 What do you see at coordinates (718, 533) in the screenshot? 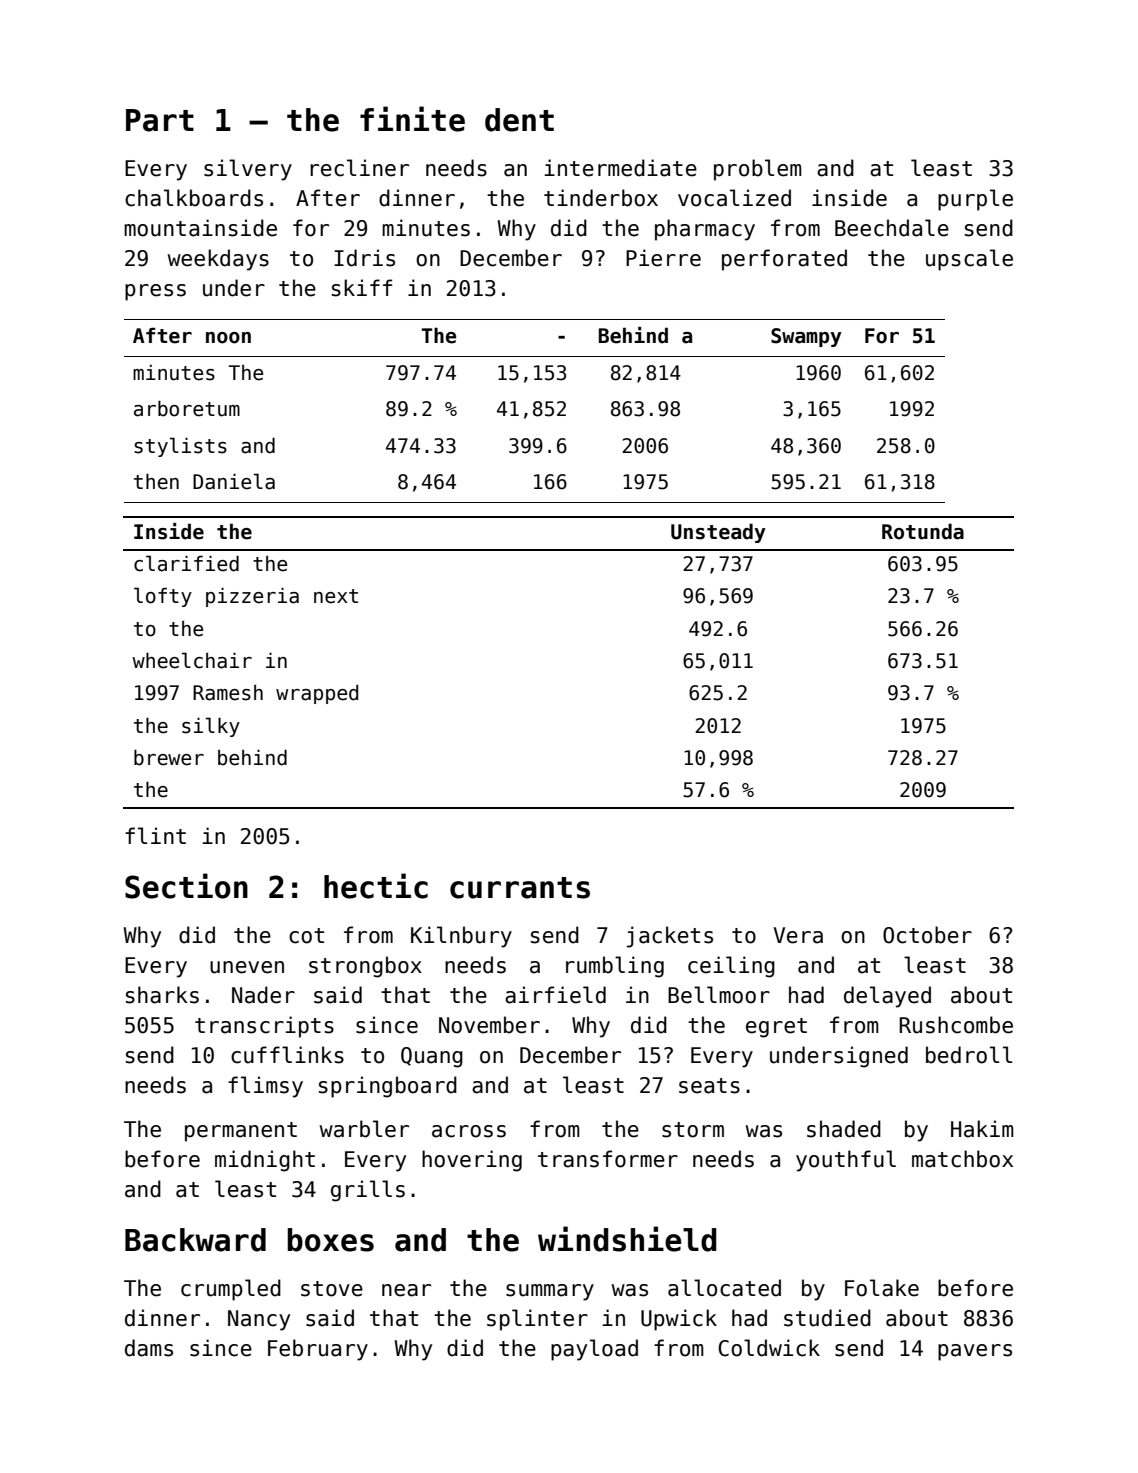
I see `Unsteady` at bounding box center [718, 533].
